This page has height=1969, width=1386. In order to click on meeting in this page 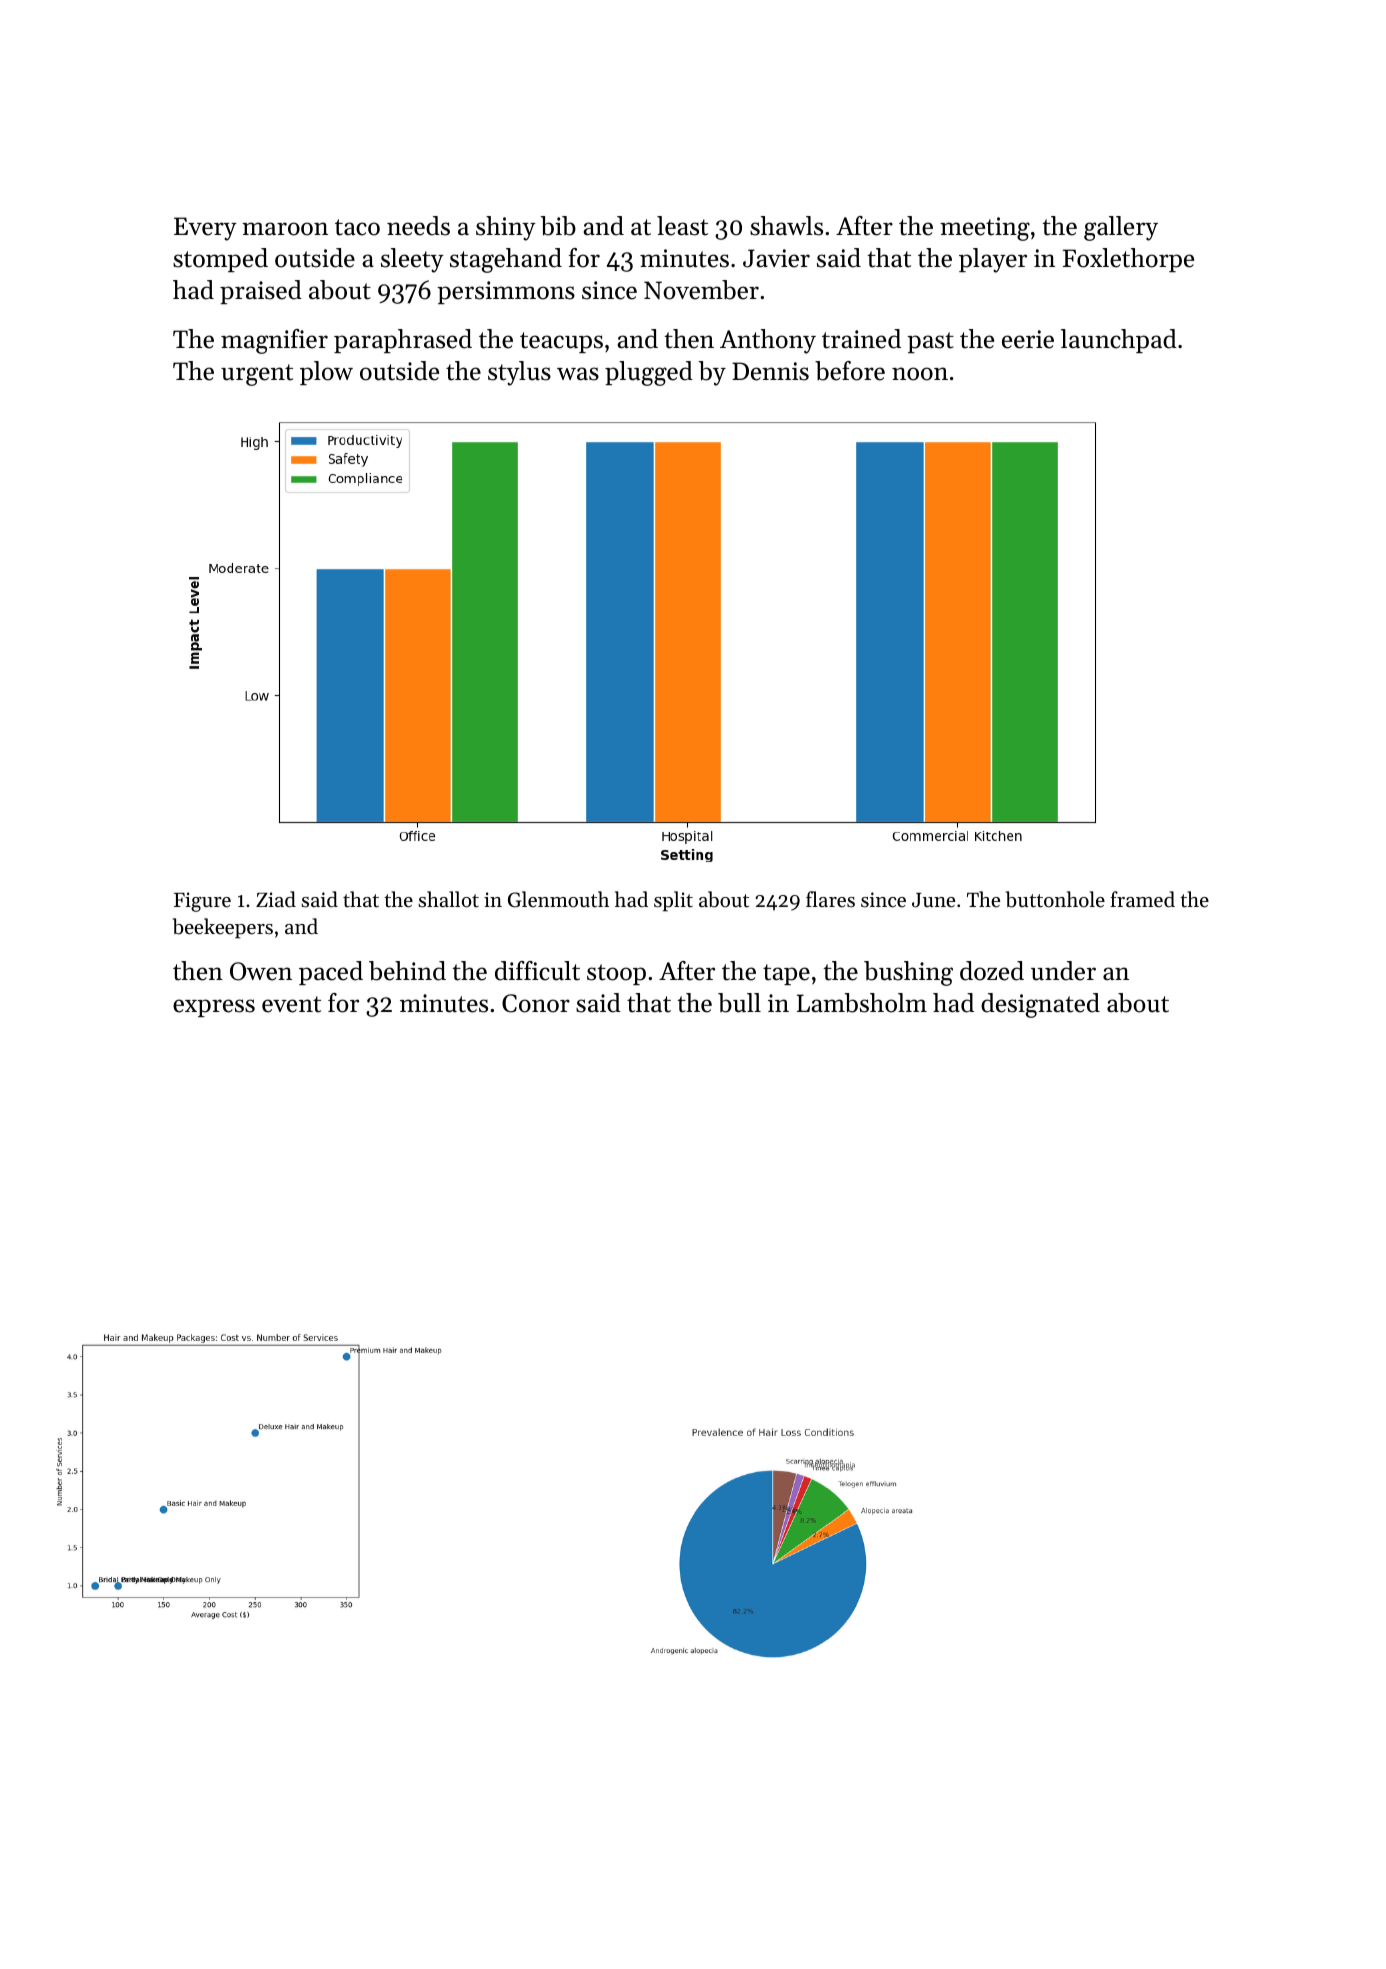, I will do `click(985, 229)`.
